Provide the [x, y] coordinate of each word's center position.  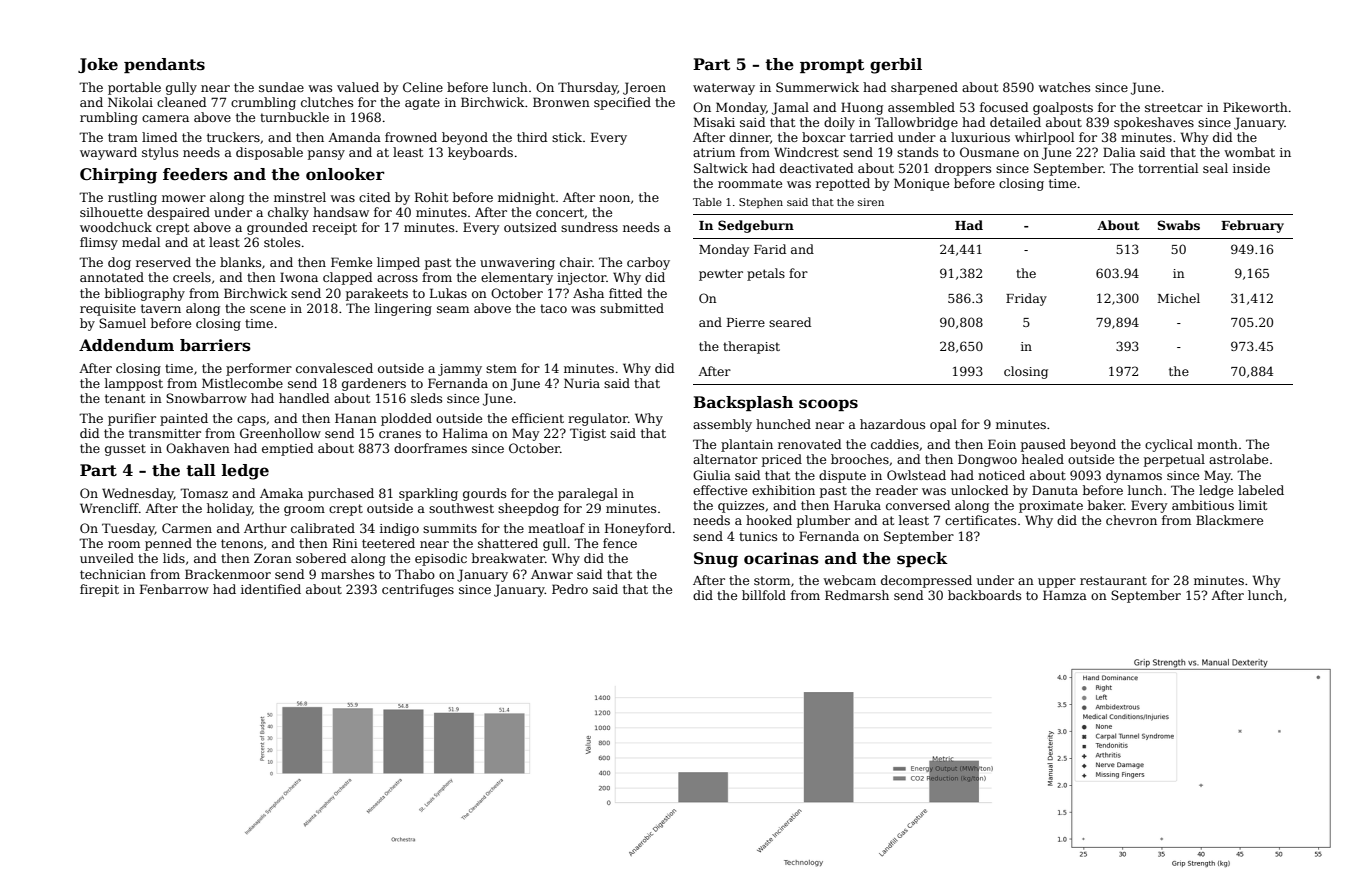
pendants [164, 65]
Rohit [431, 197]
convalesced [334, 368]
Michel [1179, 298]
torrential [1168, 168]
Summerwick [817, 87]
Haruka [857, 505]
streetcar [1174, 107]
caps [251, 421]
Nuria [582, 383]
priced [782, 460]
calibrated [323, 528]
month [1217, 444]
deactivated [816, 168]
